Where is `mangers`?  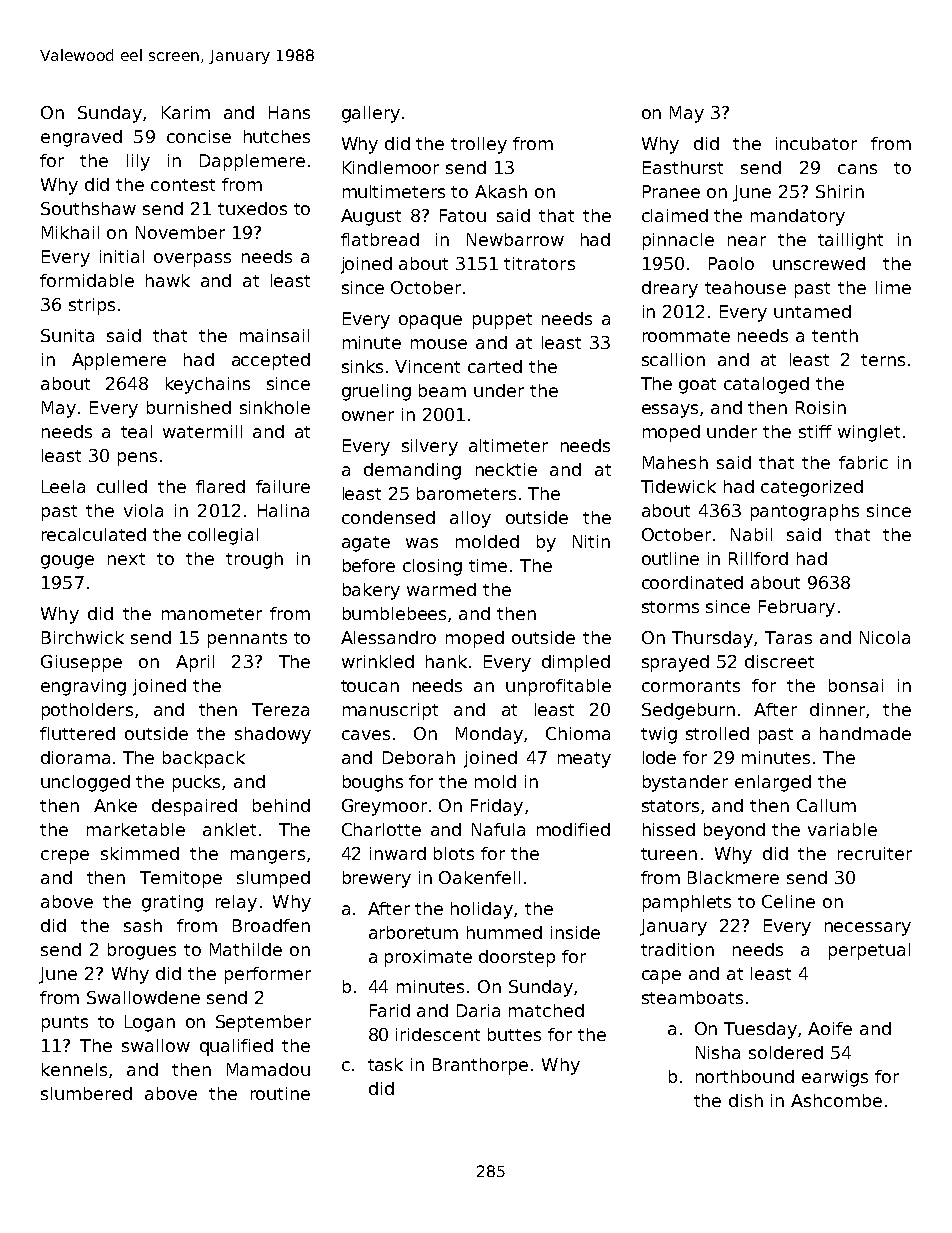
mangers is located at coordinates (268, 857).
